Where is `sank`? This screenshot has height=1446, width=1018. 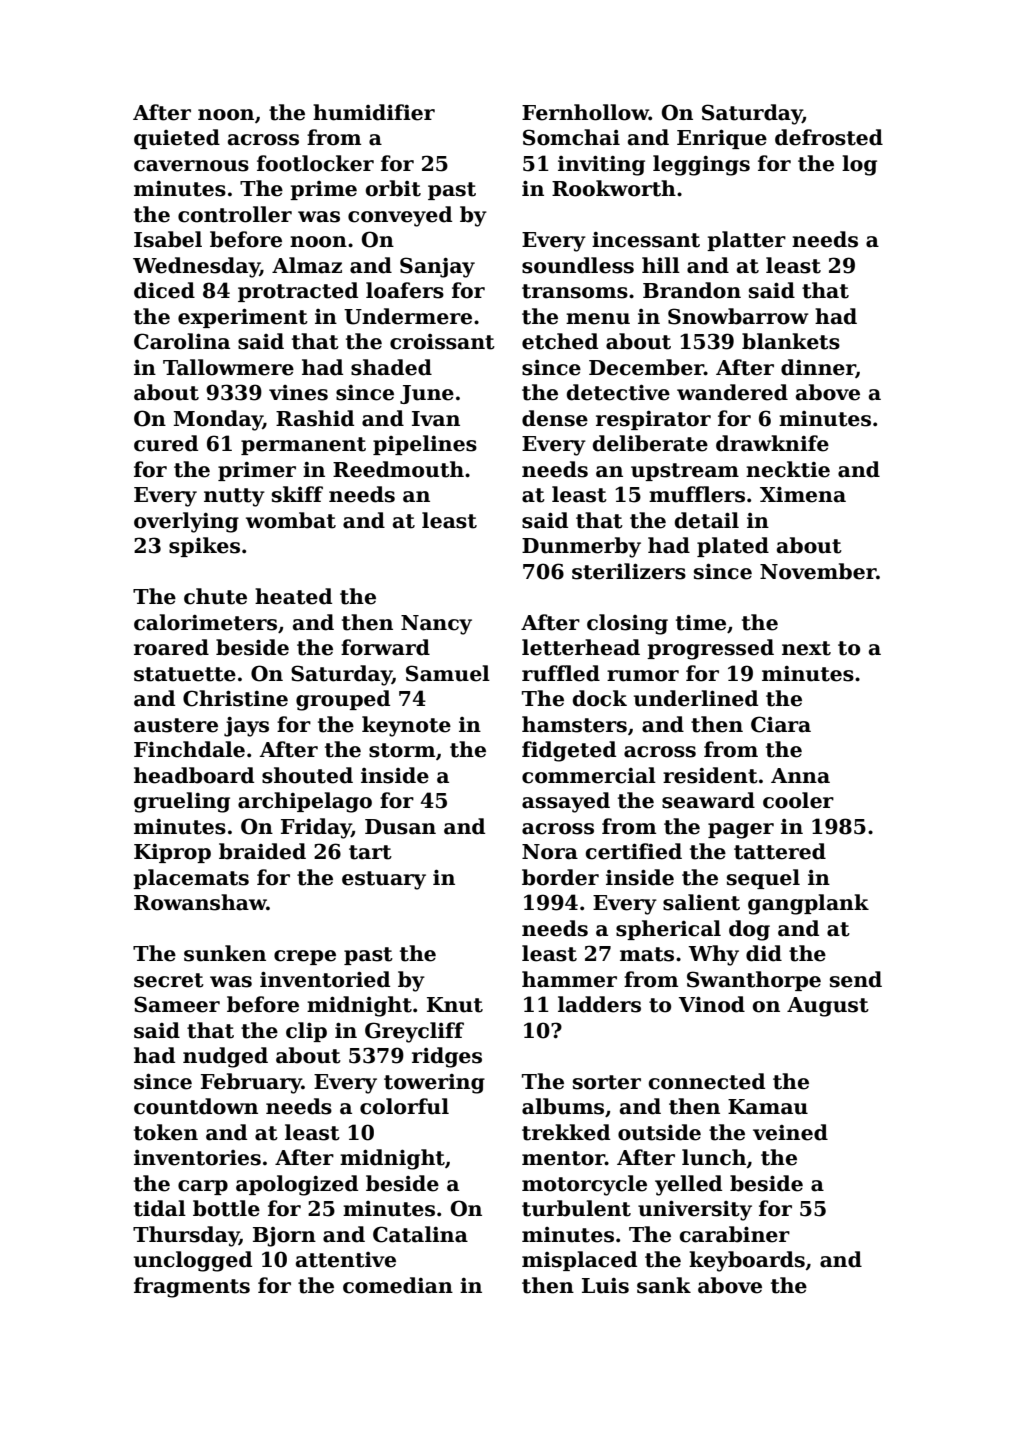
sank is located at coordinates (664, 1285).
